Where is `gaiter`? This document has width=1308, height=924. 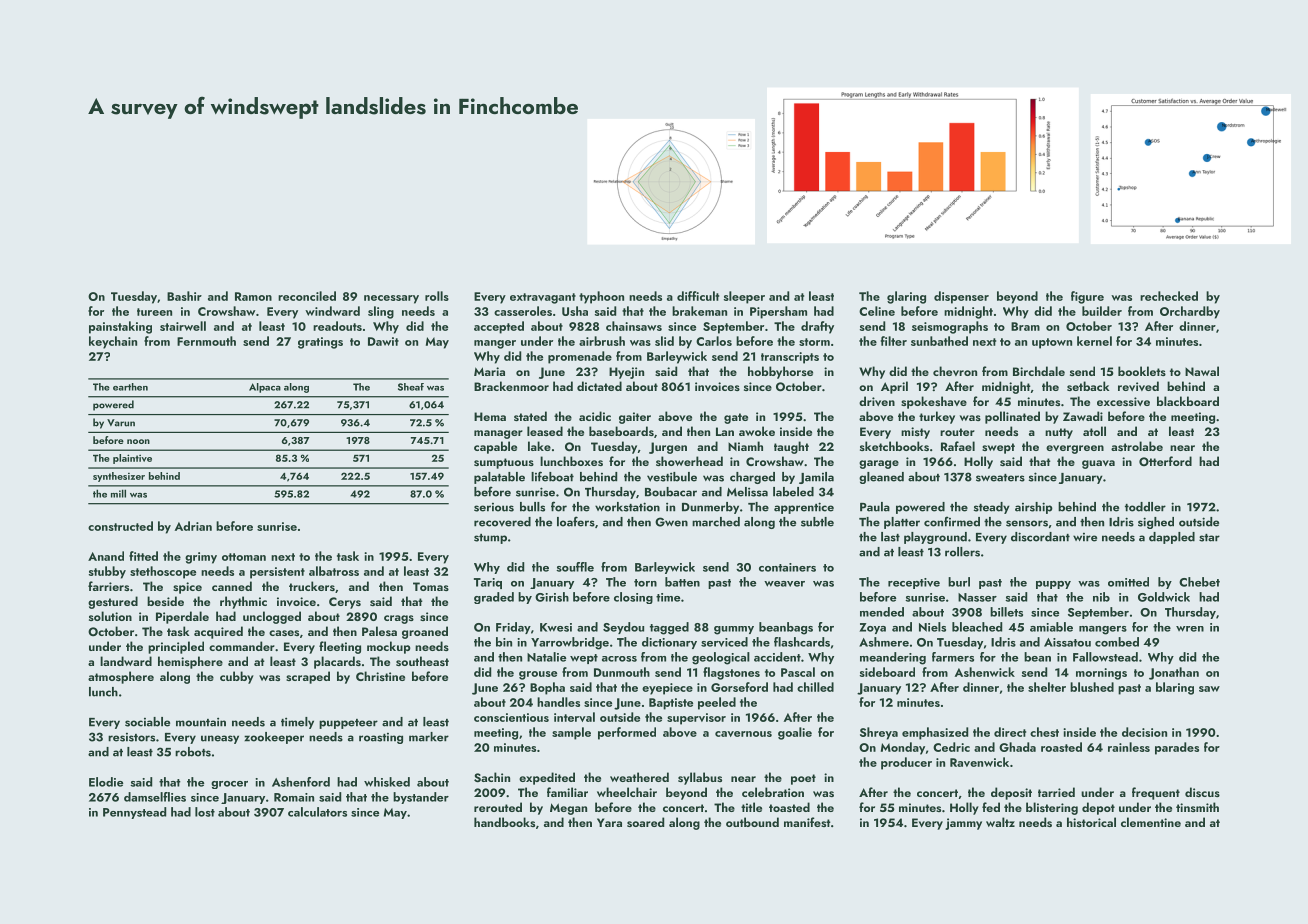
gaiter is located at coordinates (635, 418).
